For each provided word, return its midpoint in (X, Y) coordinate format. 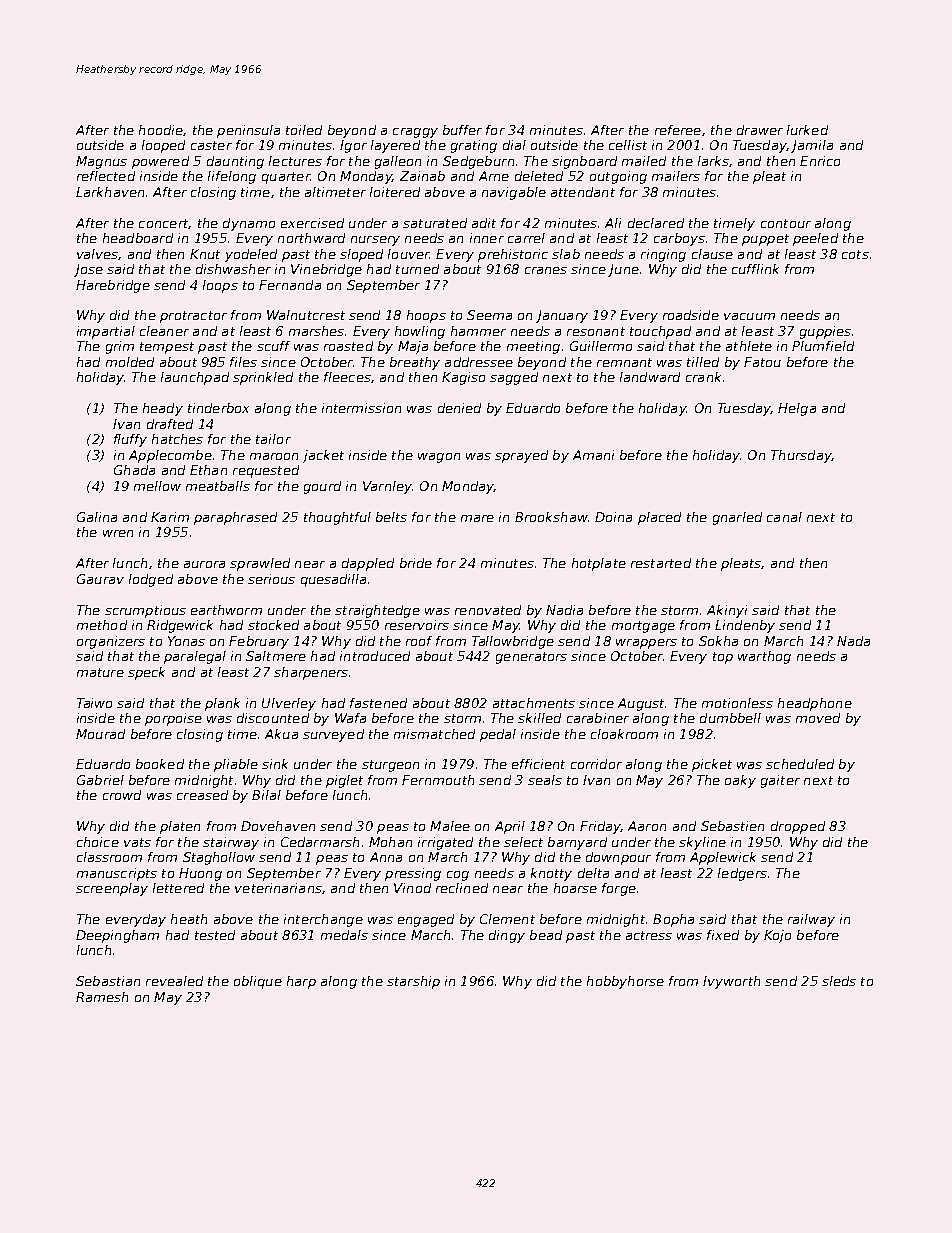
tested (215, 935)
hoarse (575, 888)
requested (266, 471)
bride (416, 563)
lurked (807, 130)
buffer (462, 130)
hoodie (161, 130)
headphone (815, 704)
